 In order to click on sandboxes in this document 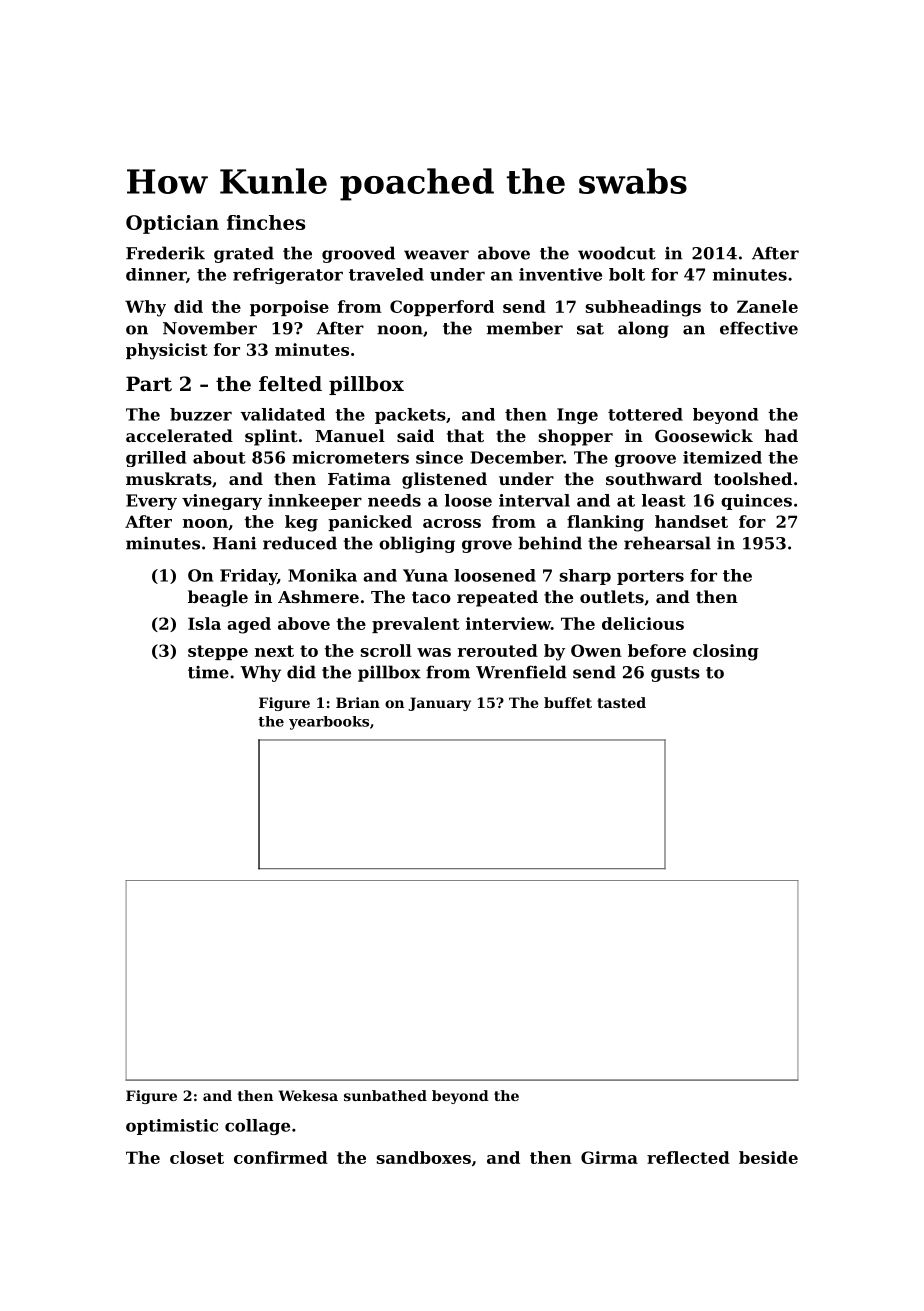, I will do `click(424, 1157)`.
